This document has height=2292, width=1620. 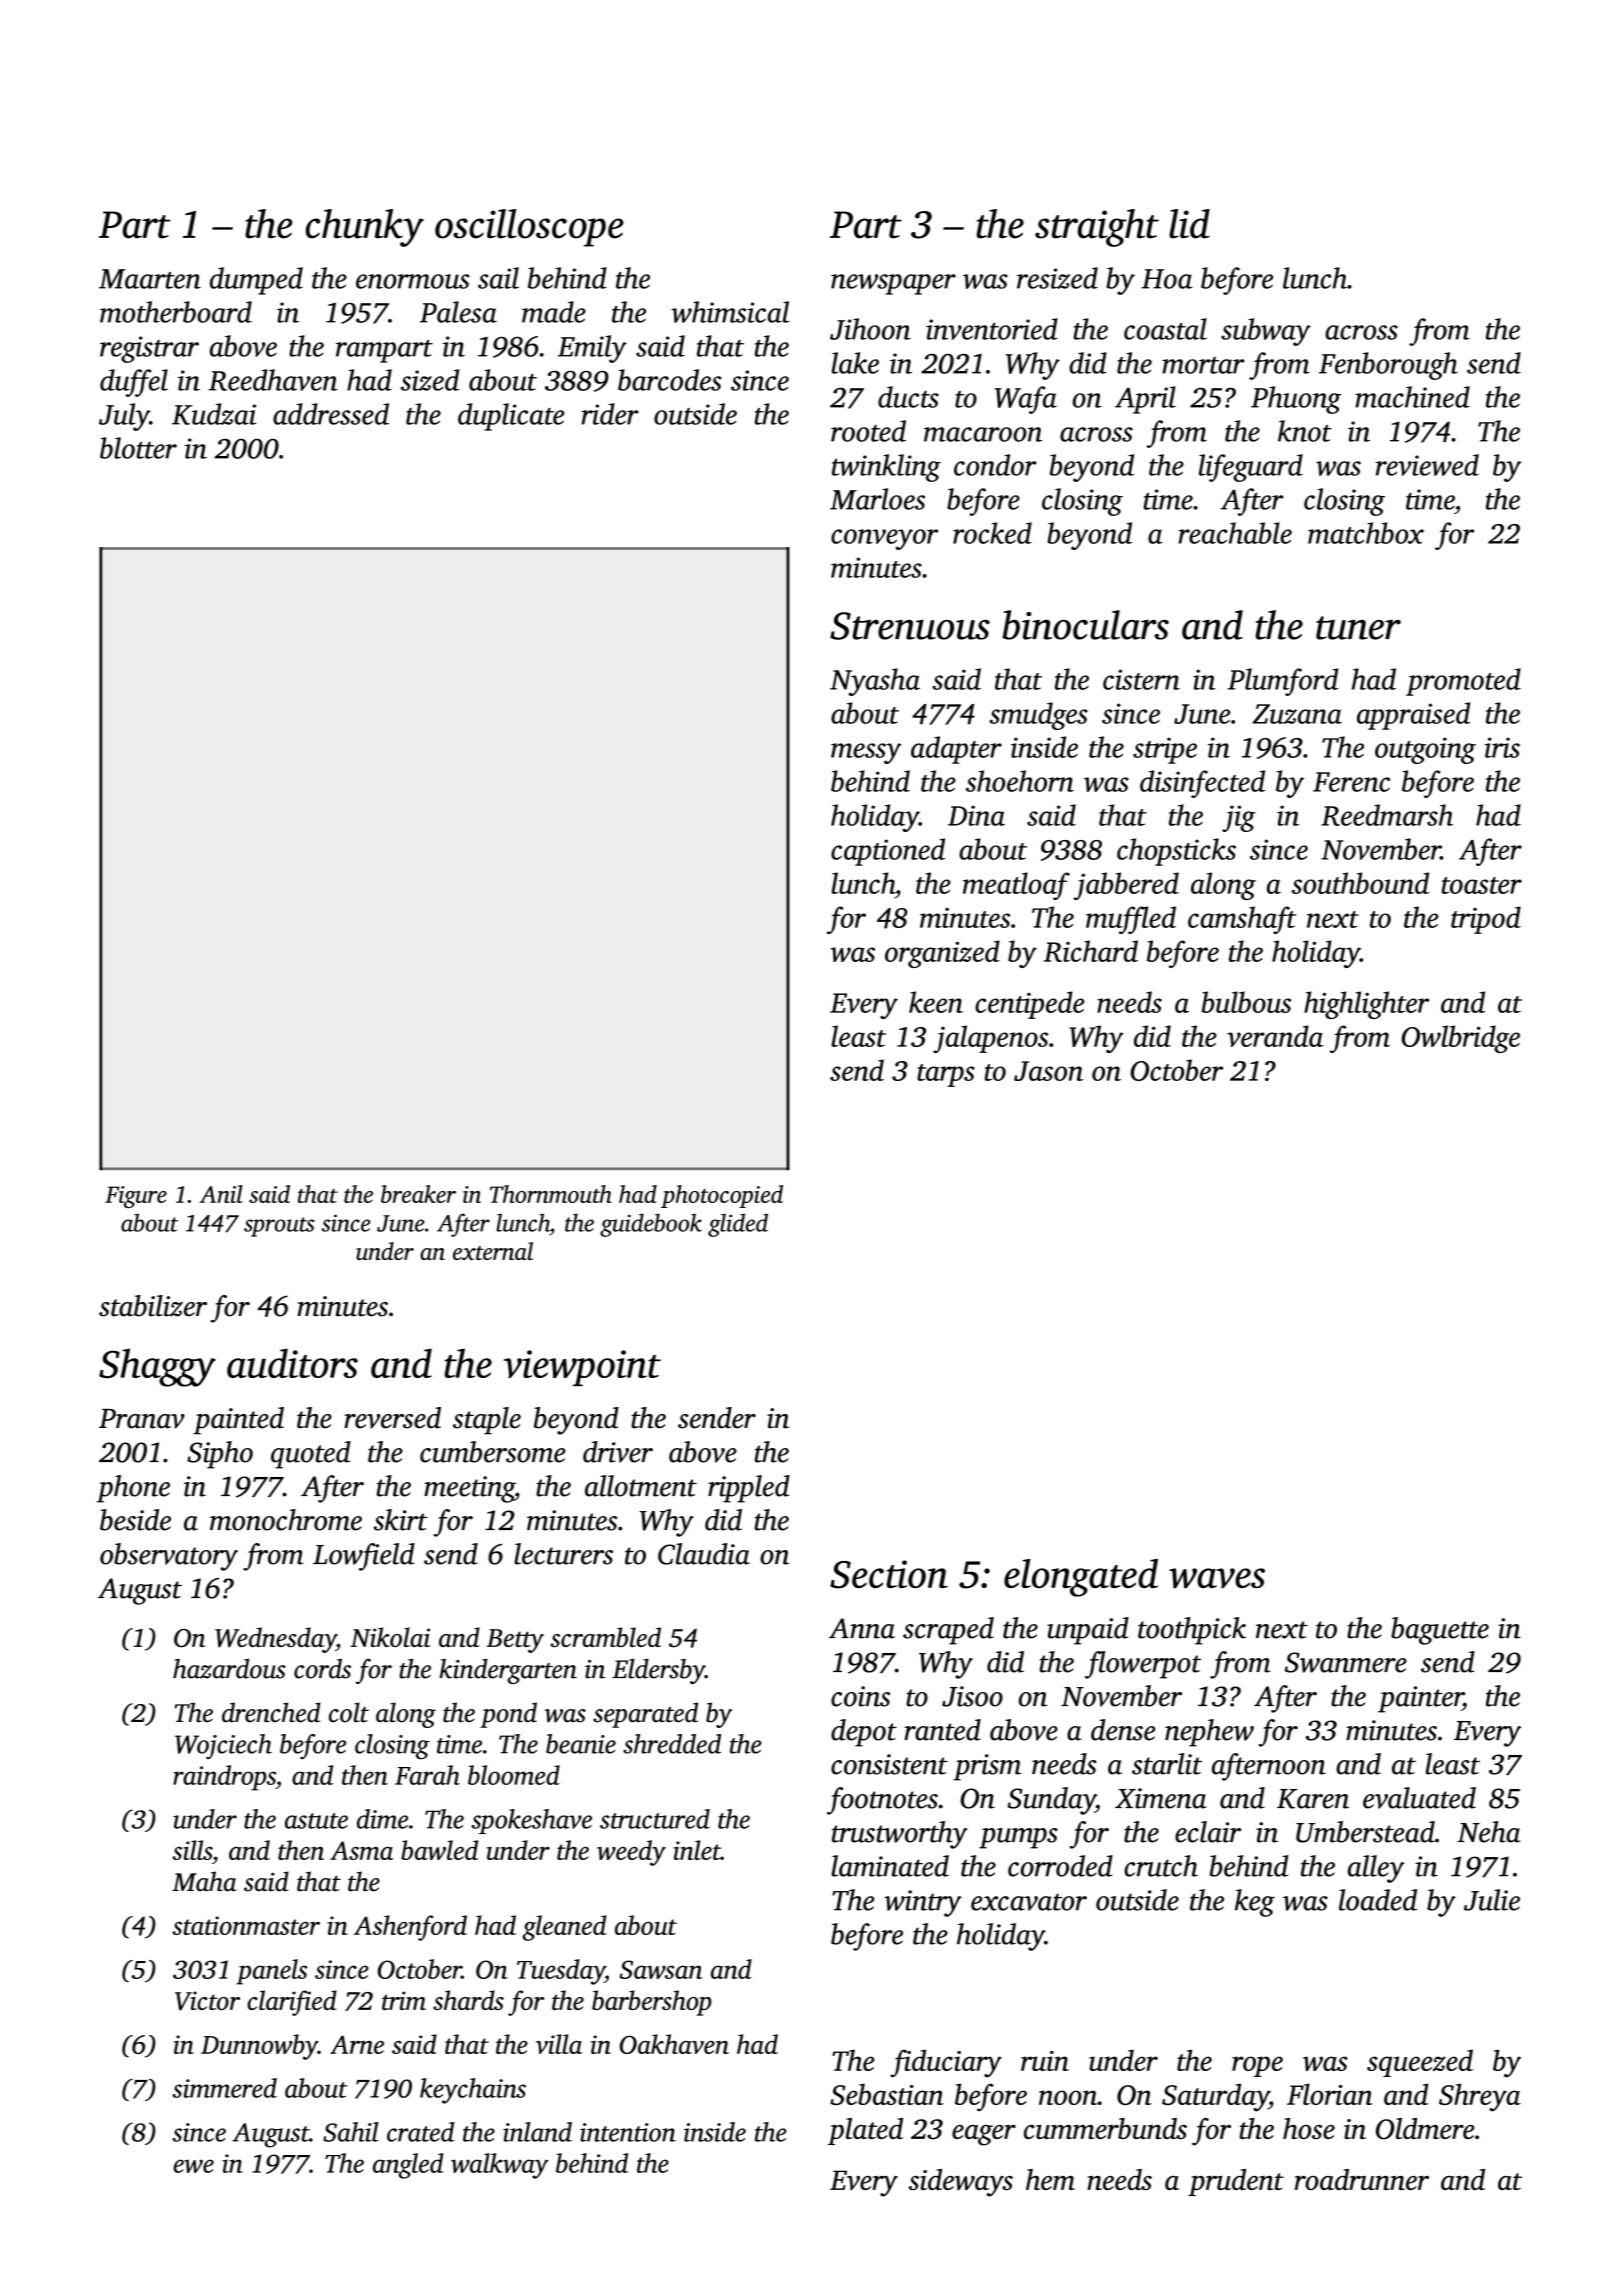 What do you see at coordinates (138, 448) in the document?
I see `blotter` at bounding box center [138, 448].
